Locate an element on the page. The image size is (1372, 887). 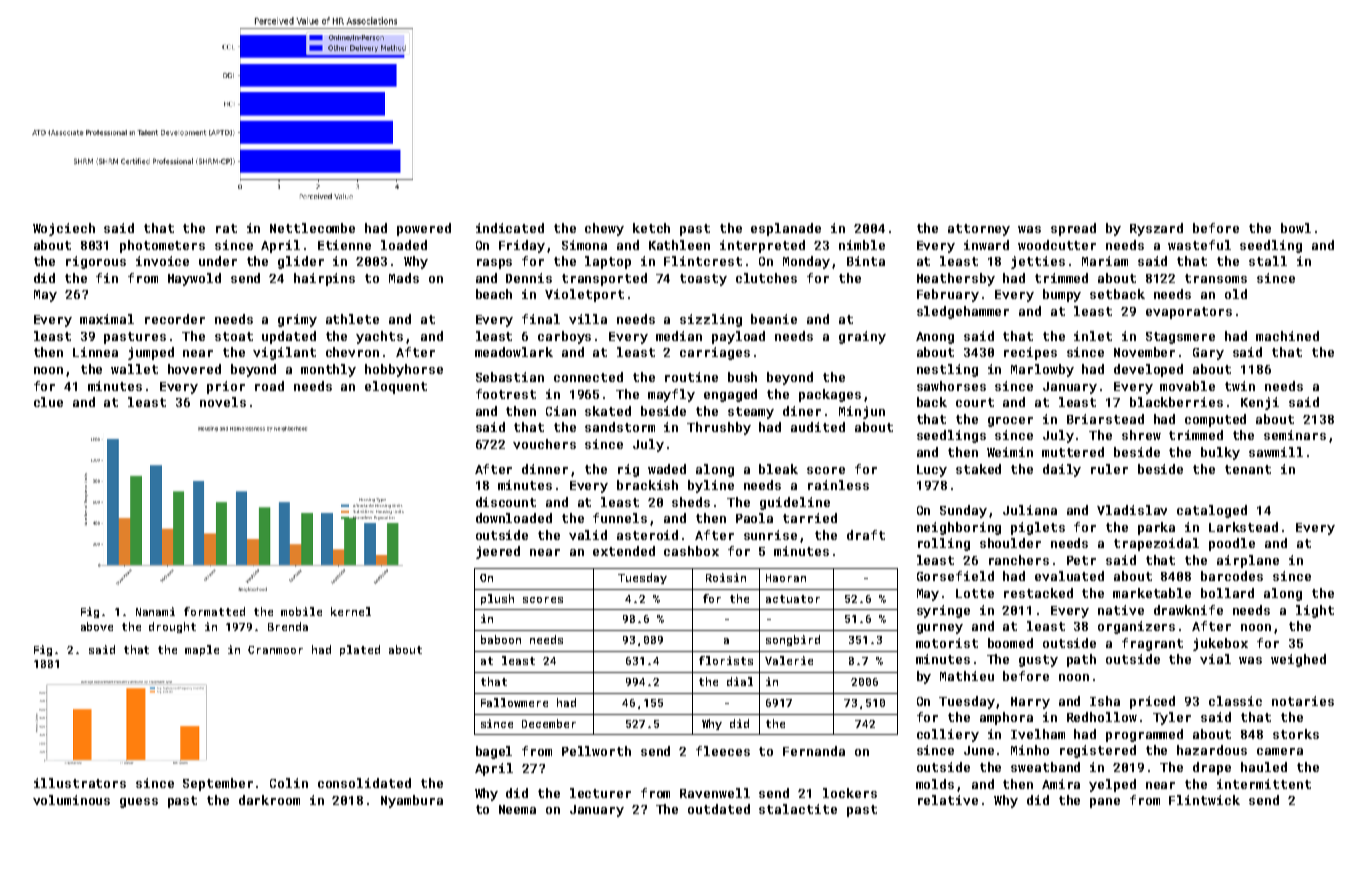
illustrators is located at coordinates (80, 783).
